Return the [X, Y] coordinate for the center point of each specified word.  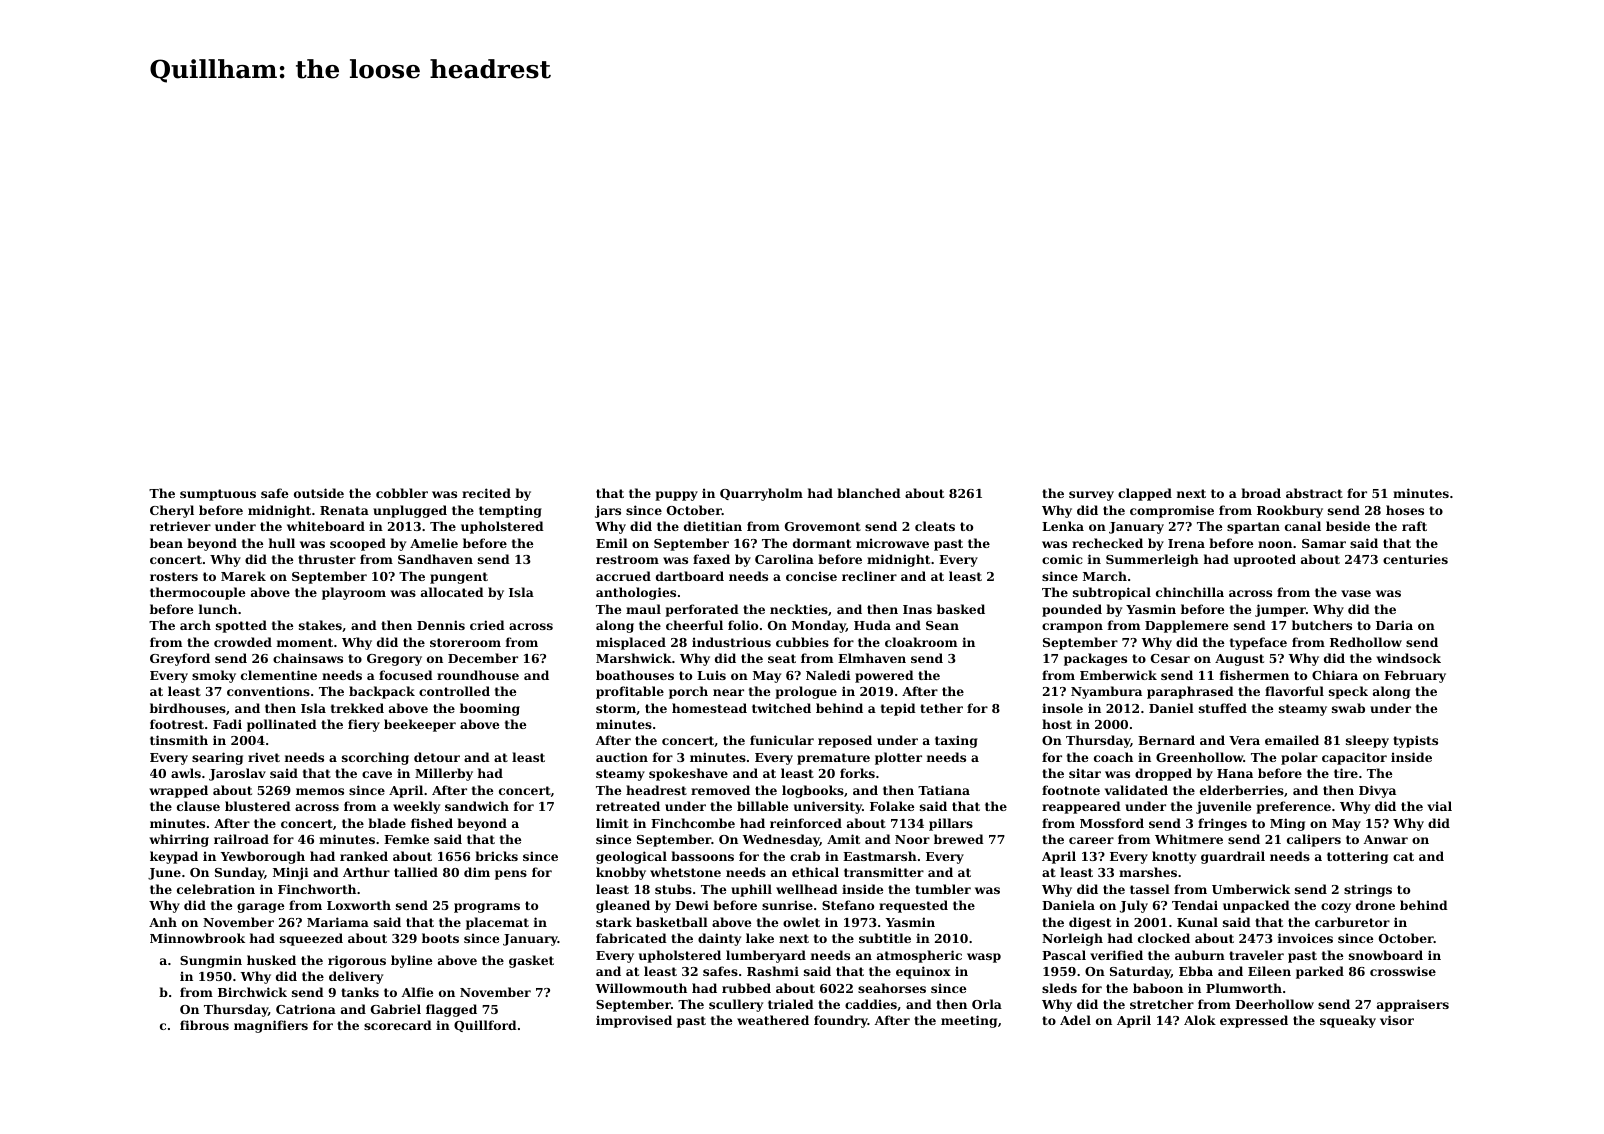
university [828, 807]
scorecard [398, 1025]
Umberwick [1251, 889]
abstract [1314, 493]
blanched [869, 493]
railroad [241, 839]
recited [486, 493]
